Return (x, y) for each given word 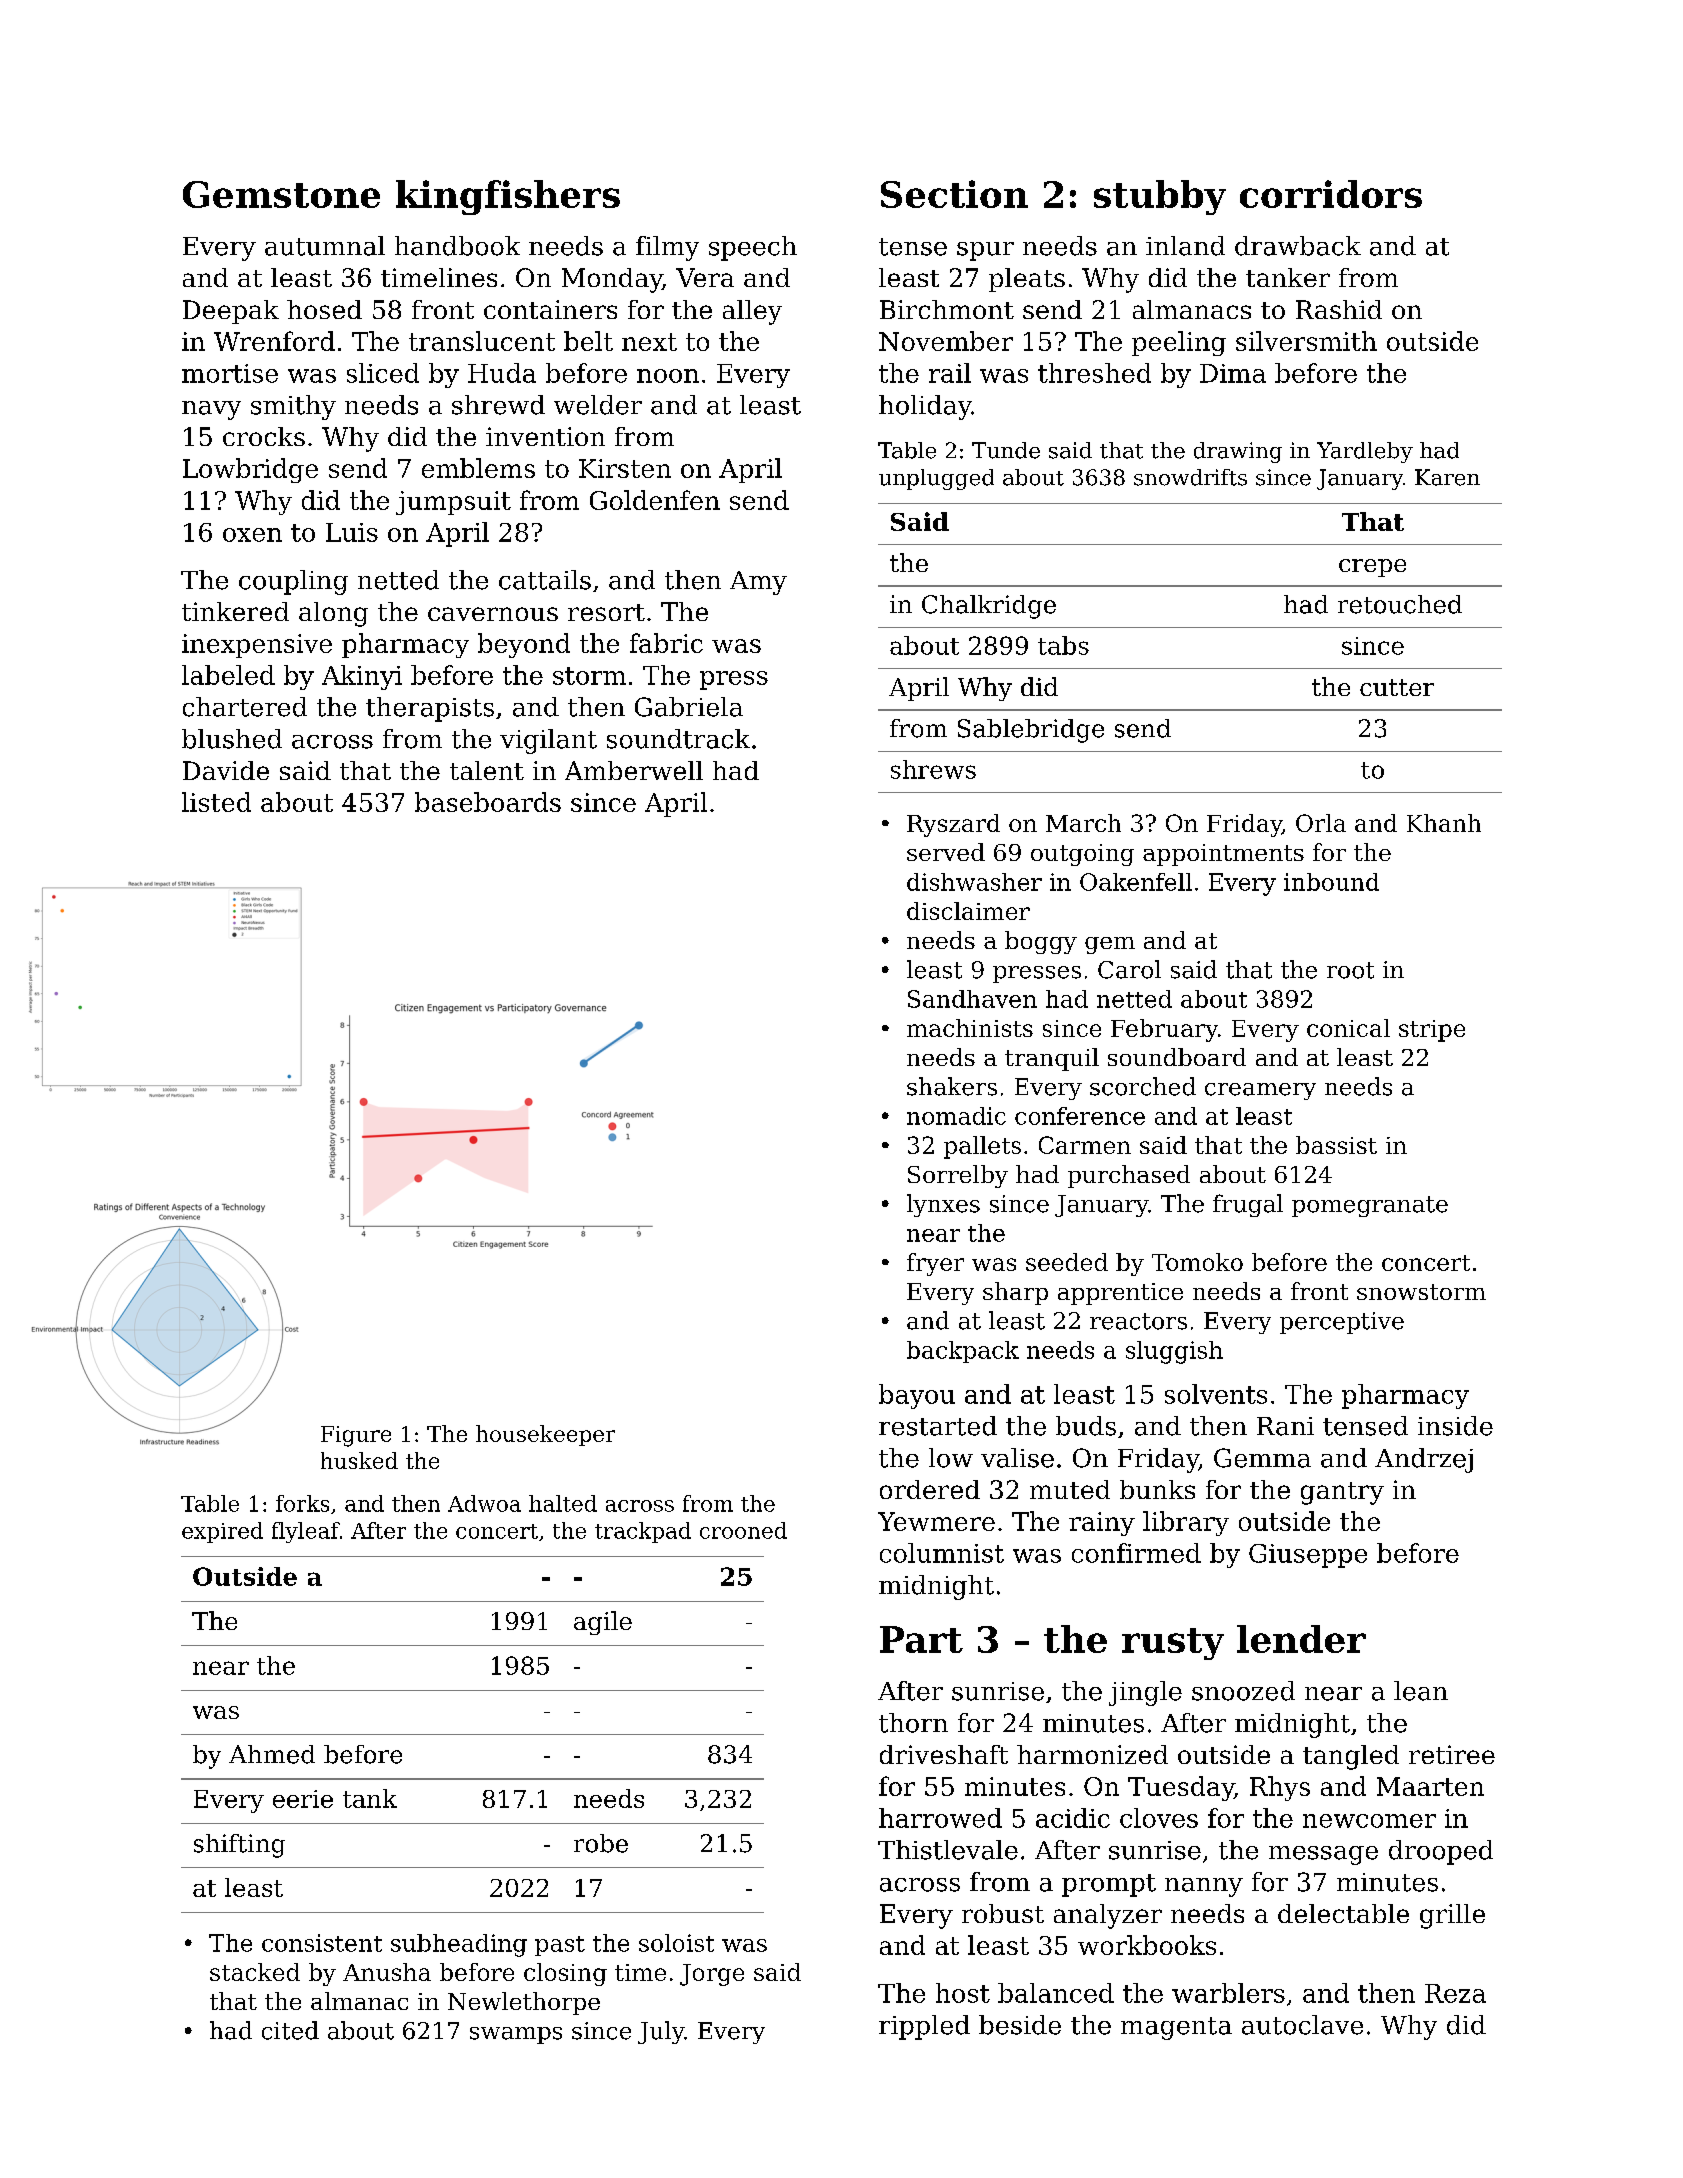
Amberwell (634, 770)
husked (359, 1460)
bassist (1336, 1145)
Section (954, 194)
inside (1455, 1426)
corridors (1331, 194)
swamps (516, 2035)
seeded (1067, 1262)
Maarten (1430, 1786)
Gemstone (281, 194)
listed (216, 802)
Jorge (712, 1975)
